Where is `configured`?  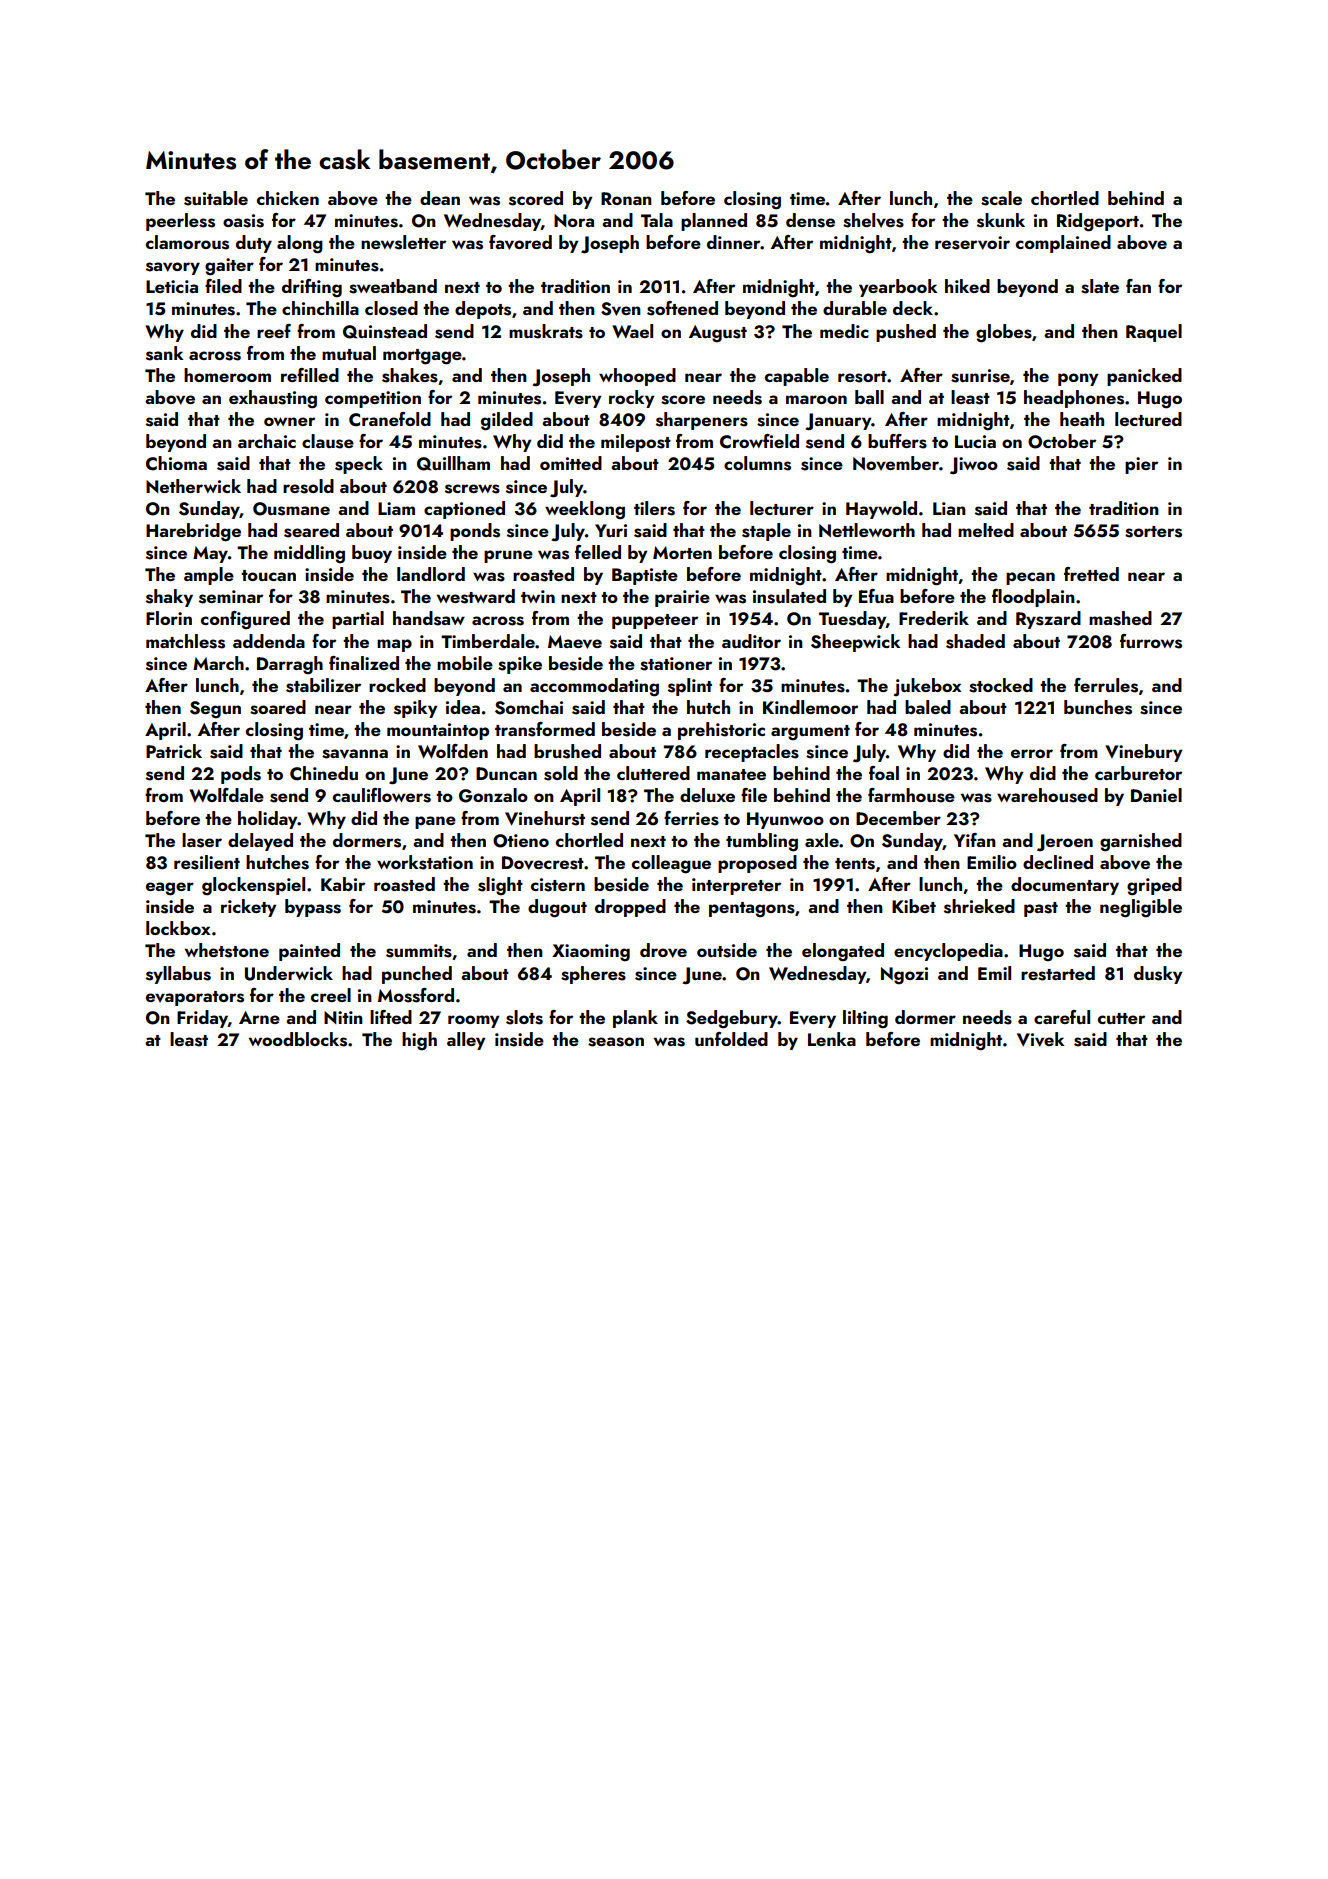 configured is located at coordinates (245, 620).
